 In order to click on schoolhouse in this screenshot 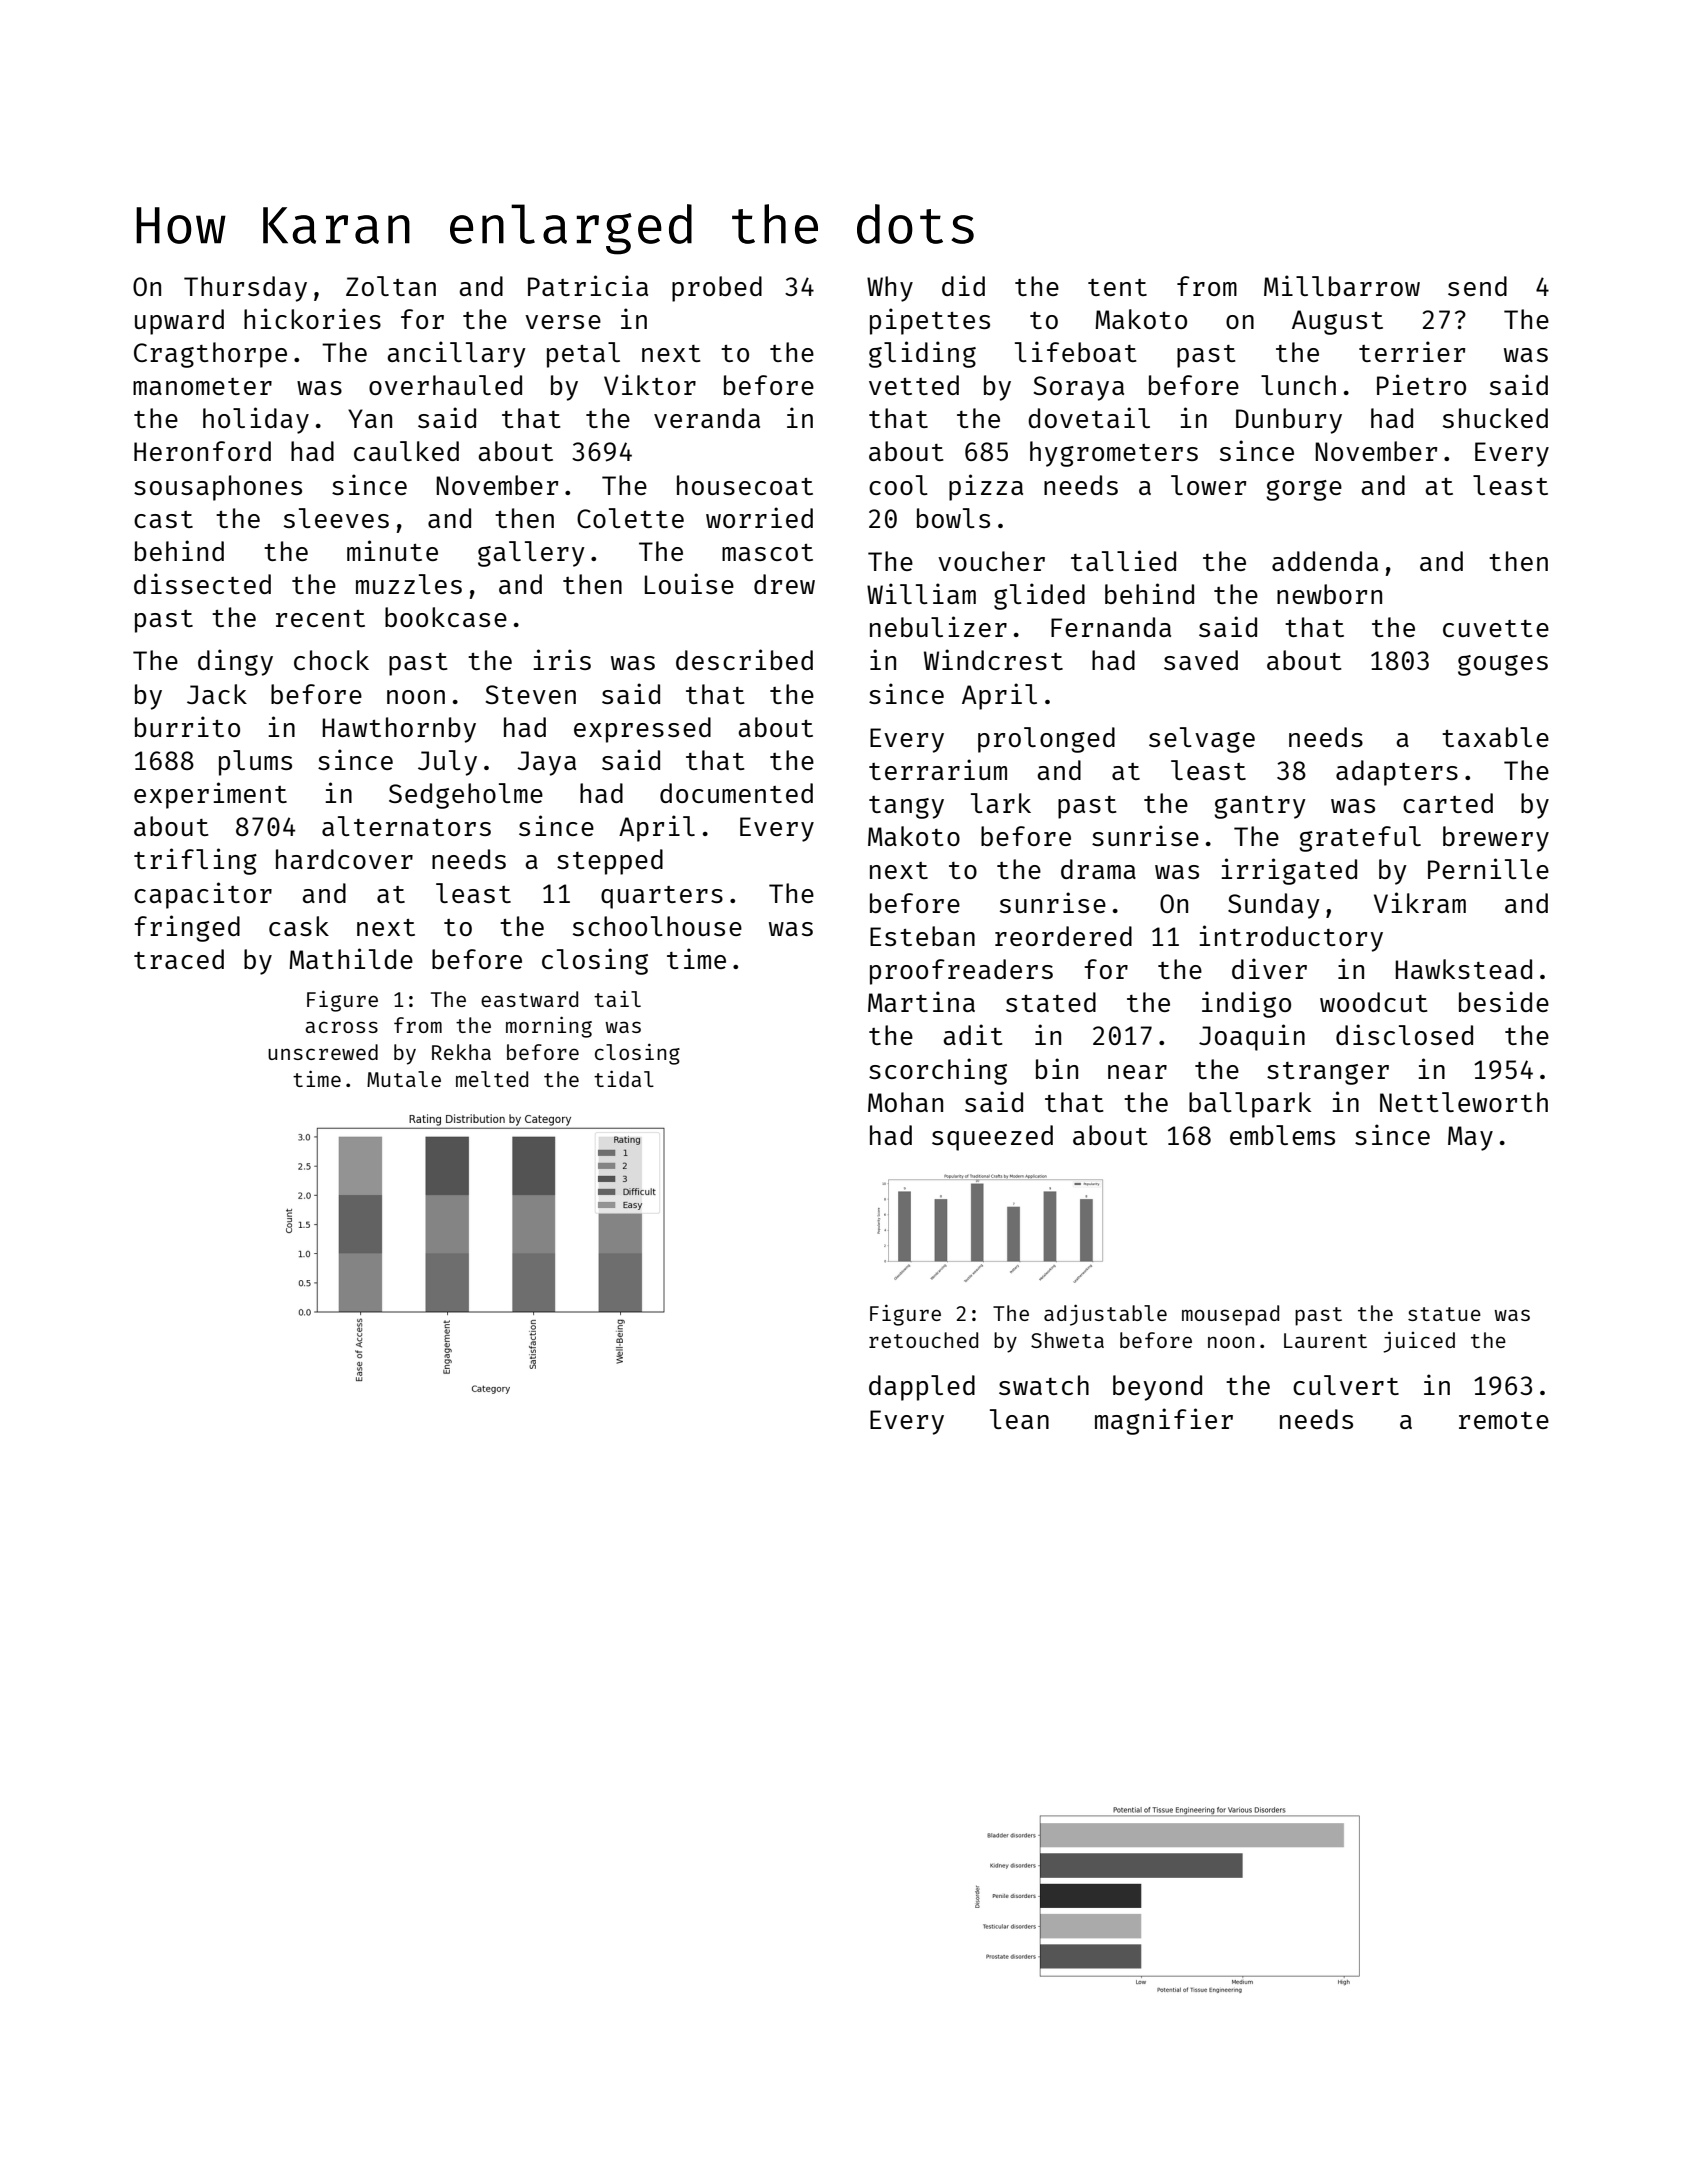, I will do `click(657, 926)`.
